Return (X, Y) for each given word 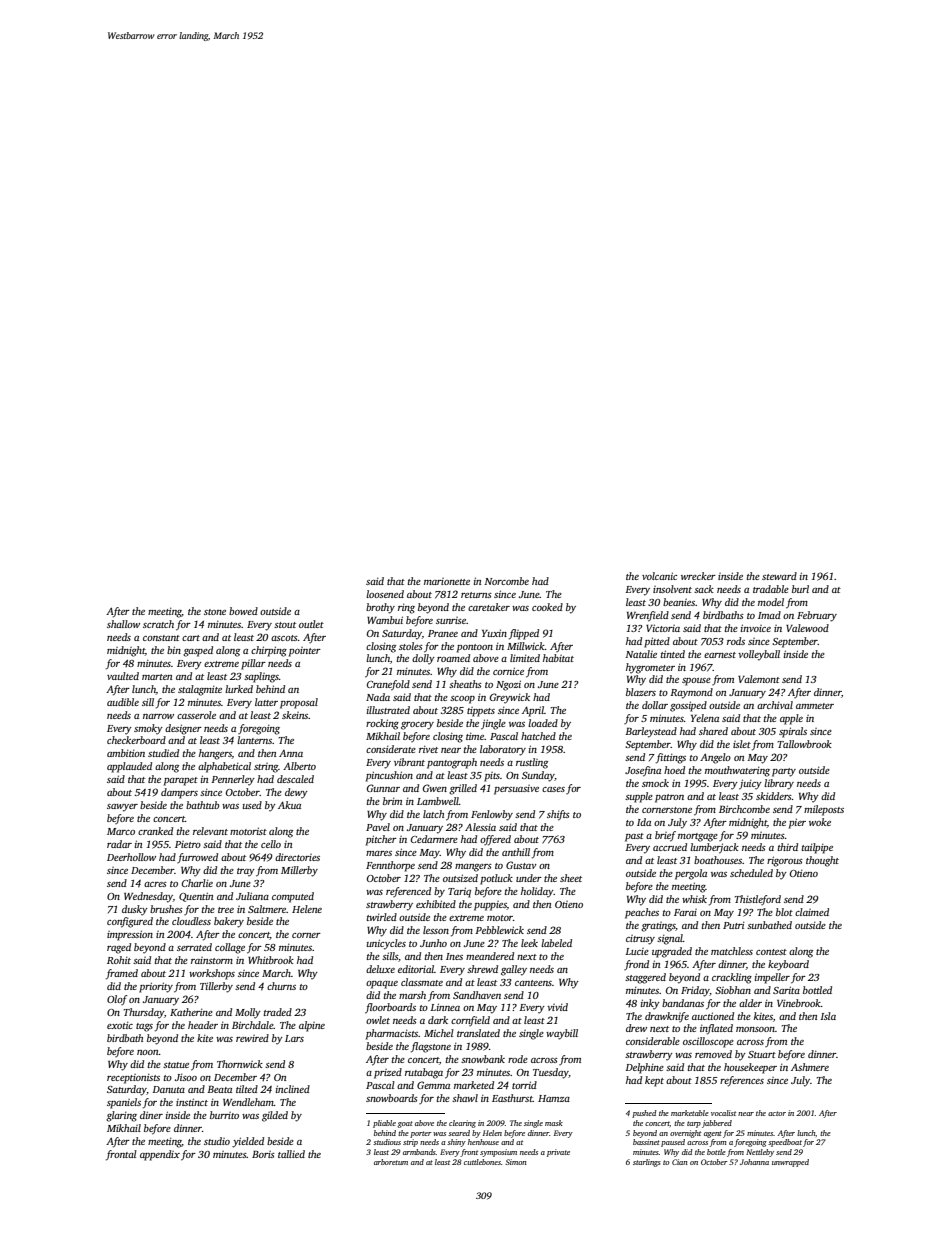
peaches (642, 913)
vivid (557, 1007)
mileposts (824, 810)
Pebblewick (499, 930)
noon (148, 1052)
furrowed (197, 858)
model (771, 602)
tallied (291, 1154)
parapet (181, 781)
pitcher (381, 840)
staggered (645, 978)
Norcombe (506, 581)
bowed (243, 611)
